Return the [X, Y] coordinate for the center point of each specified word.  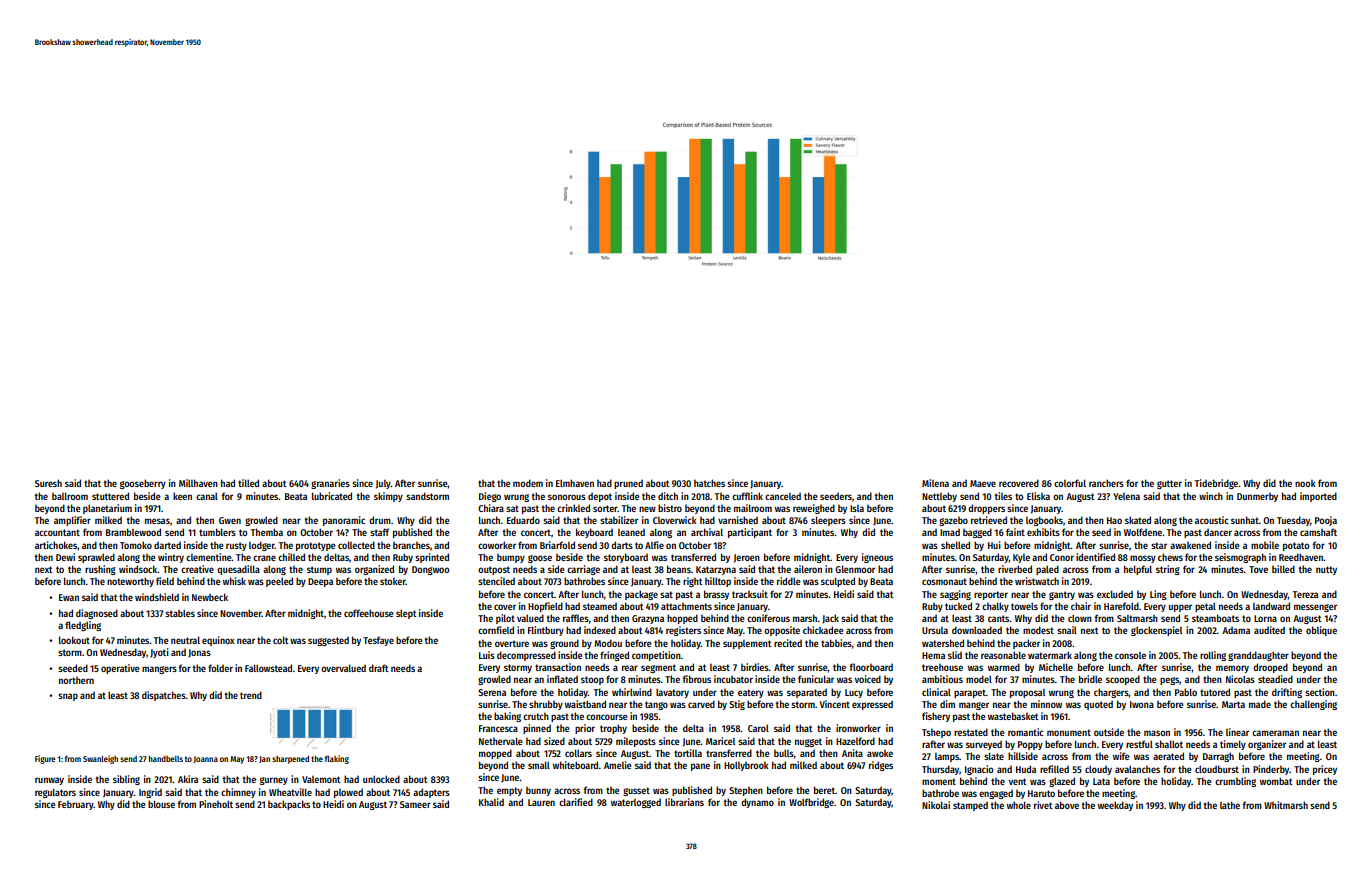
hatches [709, 483]
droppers [986, 509]
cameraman [1275, 733]
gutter [1169, 484]
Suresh [48, 483]
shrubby [546, 705]
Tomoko [136, 545]
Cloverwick [675, 520]
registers [683, 631]
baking [507, 717]
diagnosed [97, 614]
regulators [55, 793]
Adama [1236, 630]
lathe [1230, 805]
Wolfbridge [811, 803]
